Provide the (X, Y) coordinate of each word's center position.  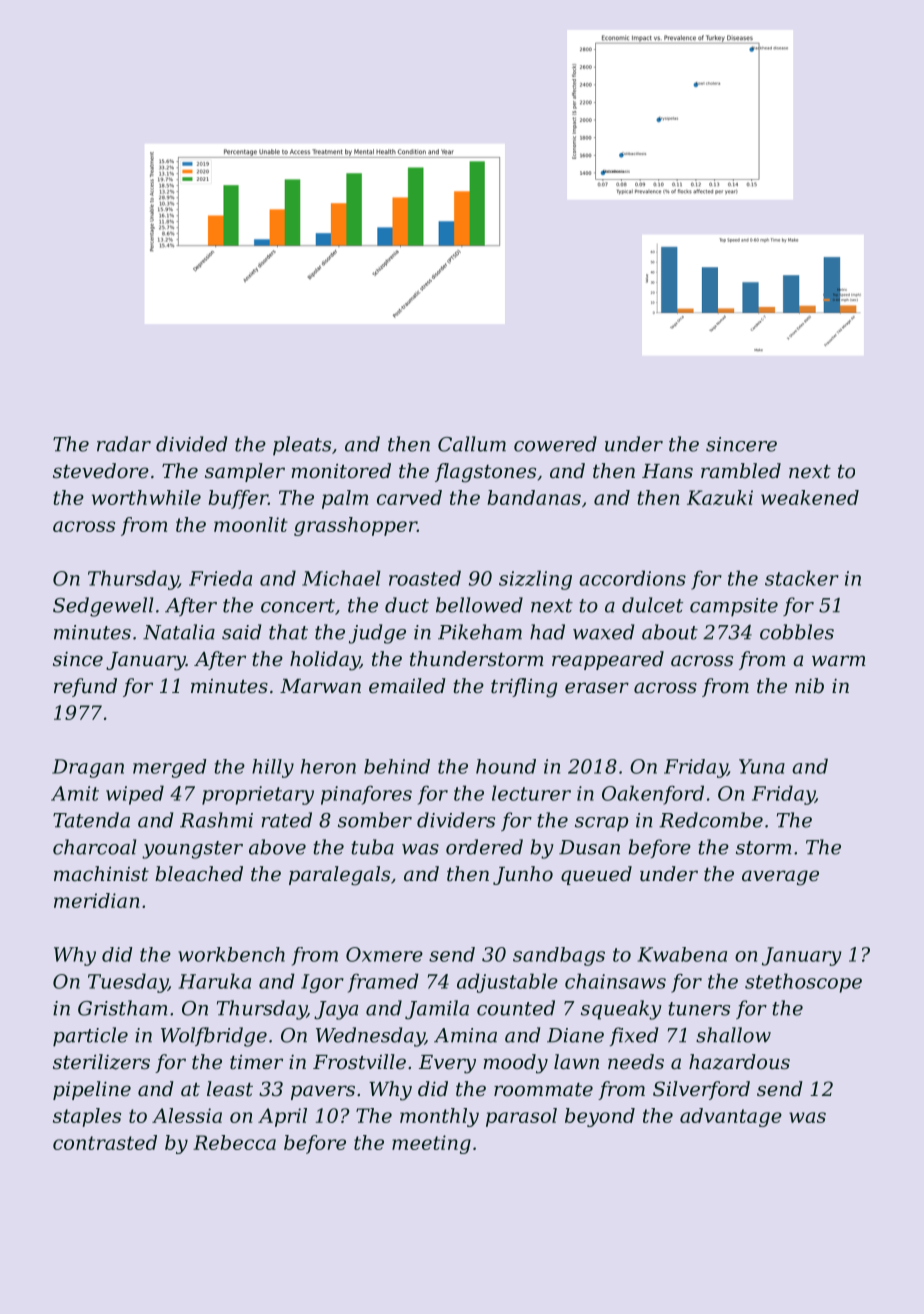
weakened (810, 497)
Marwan (320, 686)
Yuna (762, 766)
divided (191, 444)
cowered (555, 444)
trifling (524, 688)
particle (90, 1037)
